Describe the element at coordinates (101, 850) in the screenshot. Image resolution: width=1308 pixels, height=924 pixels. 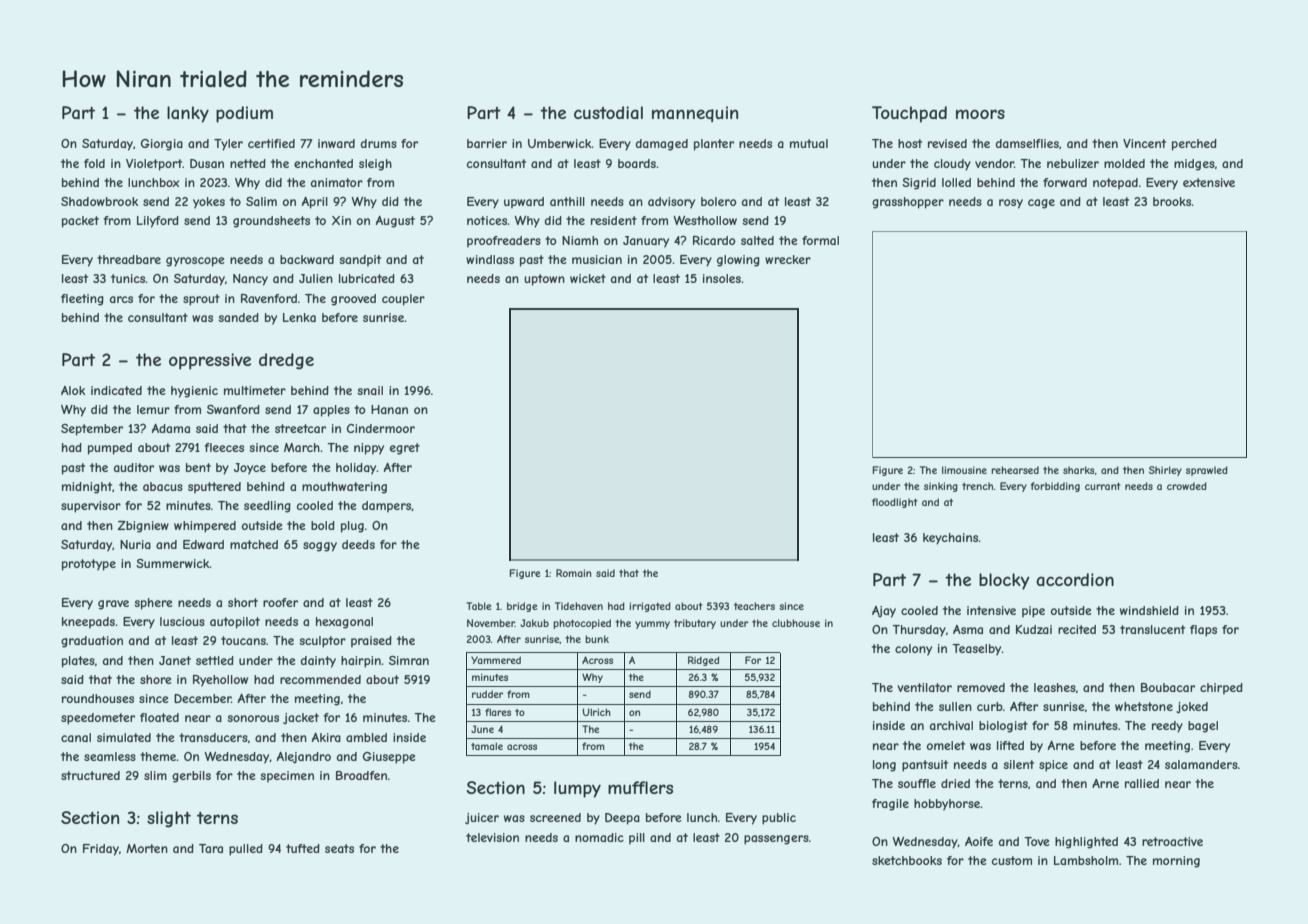
I see `Friday` at that location.
